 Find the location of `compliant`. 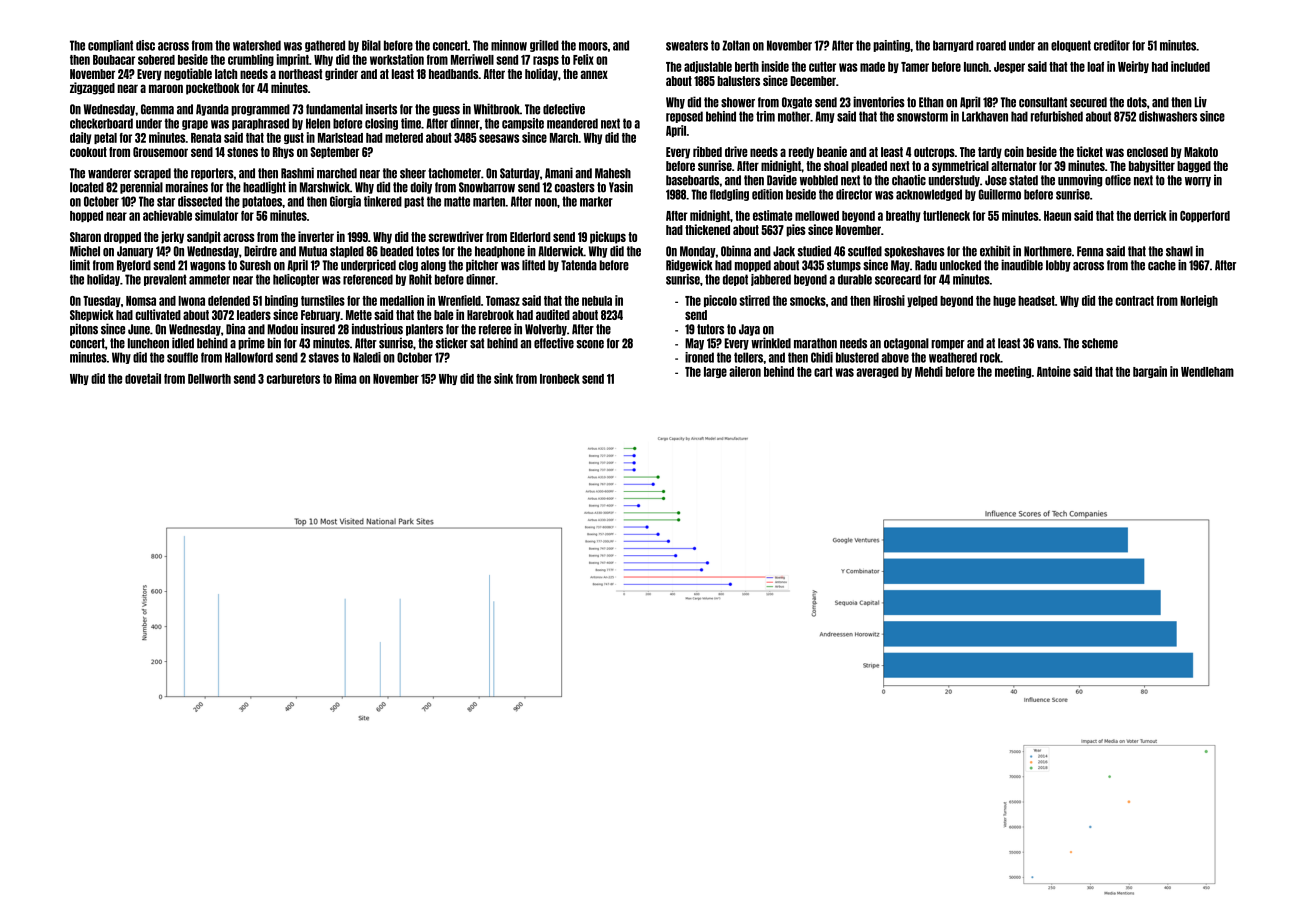

compliant is located at coordinates (110, 46).
